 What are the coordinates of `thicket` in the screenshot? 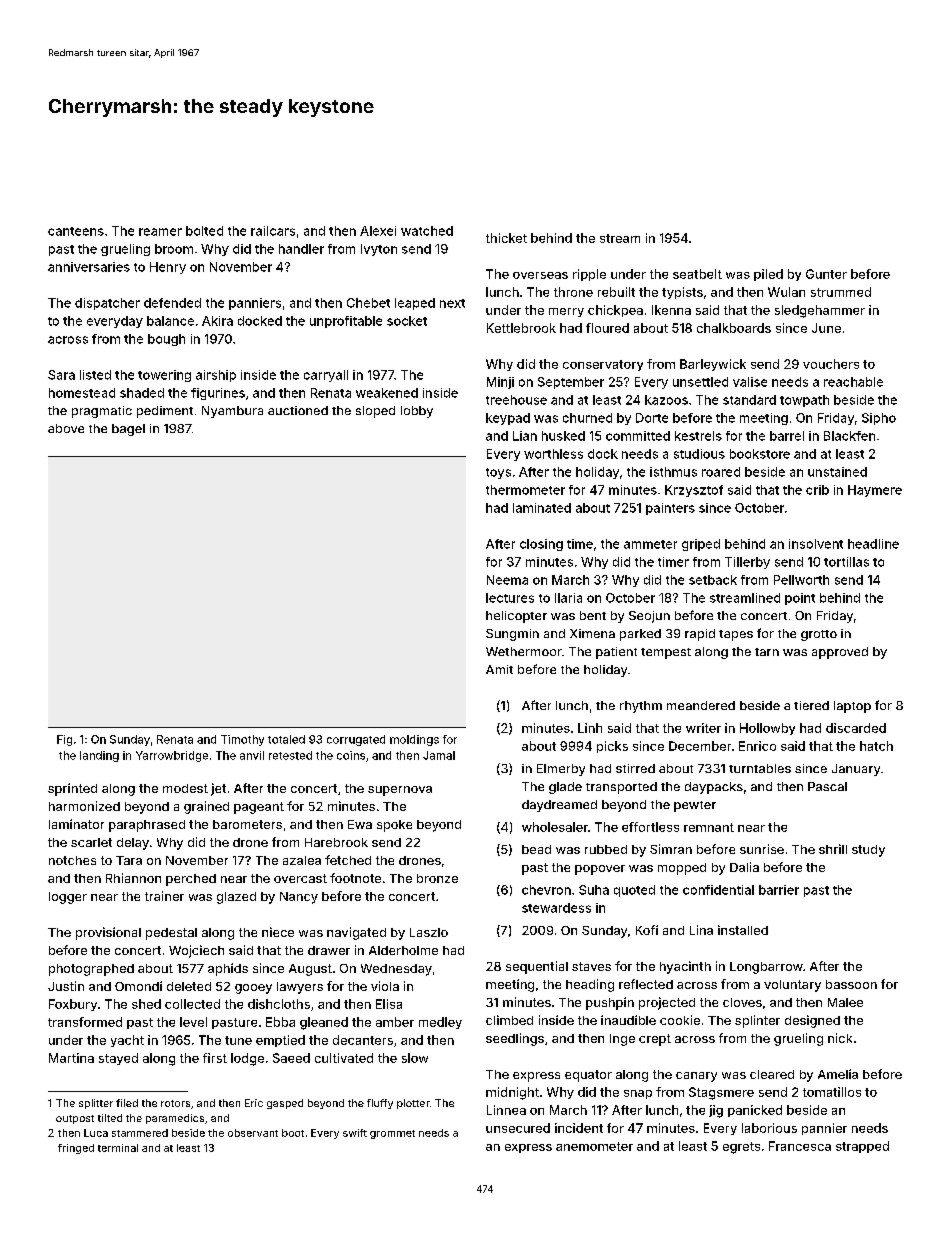 It's located at (506, 238).
